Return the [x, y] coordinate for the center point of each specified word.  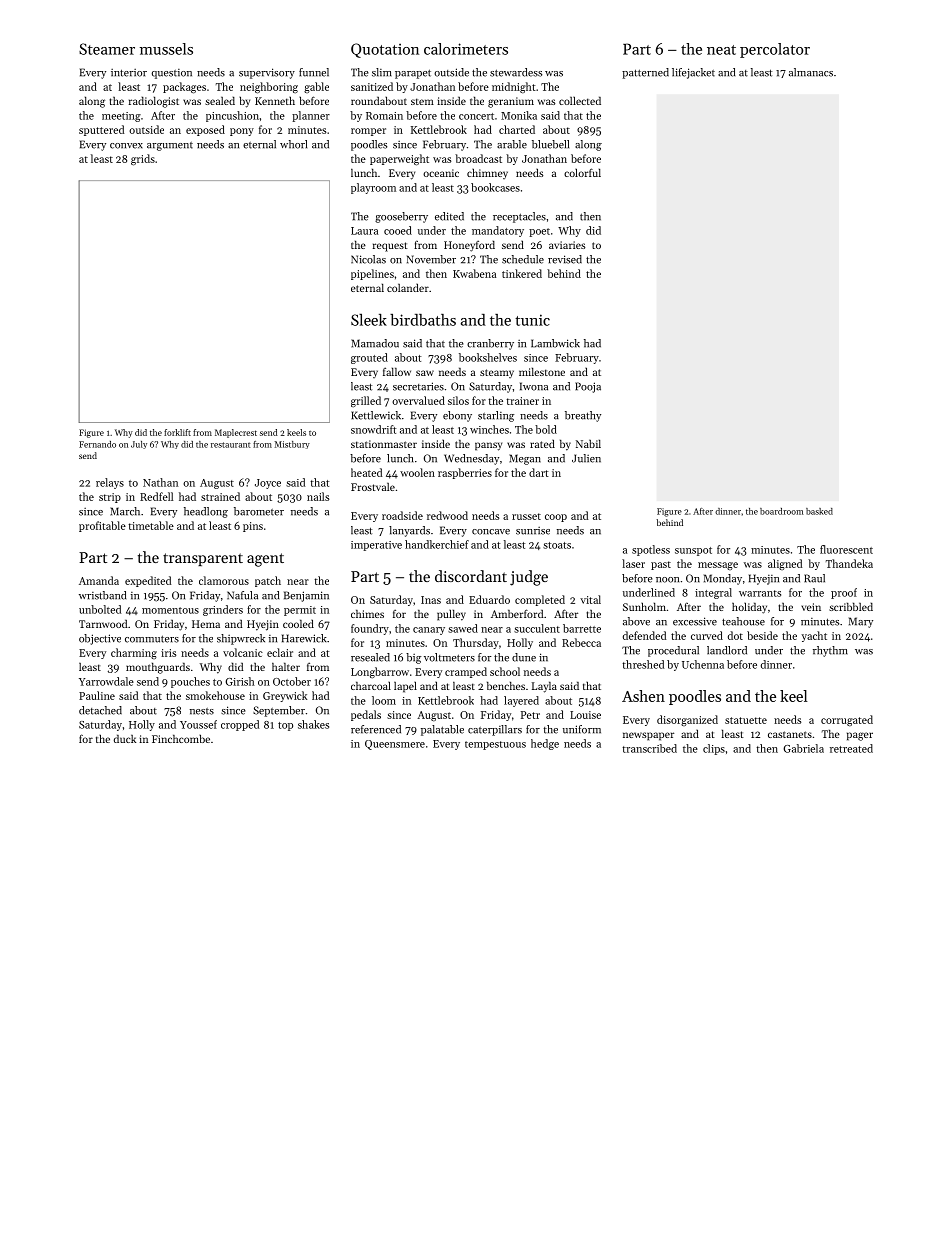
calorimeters [466, 49]
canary [429, 631]
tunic [532, 320]
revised [565, 259]
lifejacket [693, 73]
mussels [166, 49]
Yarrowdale [106, 681]
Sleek [369, 319]
